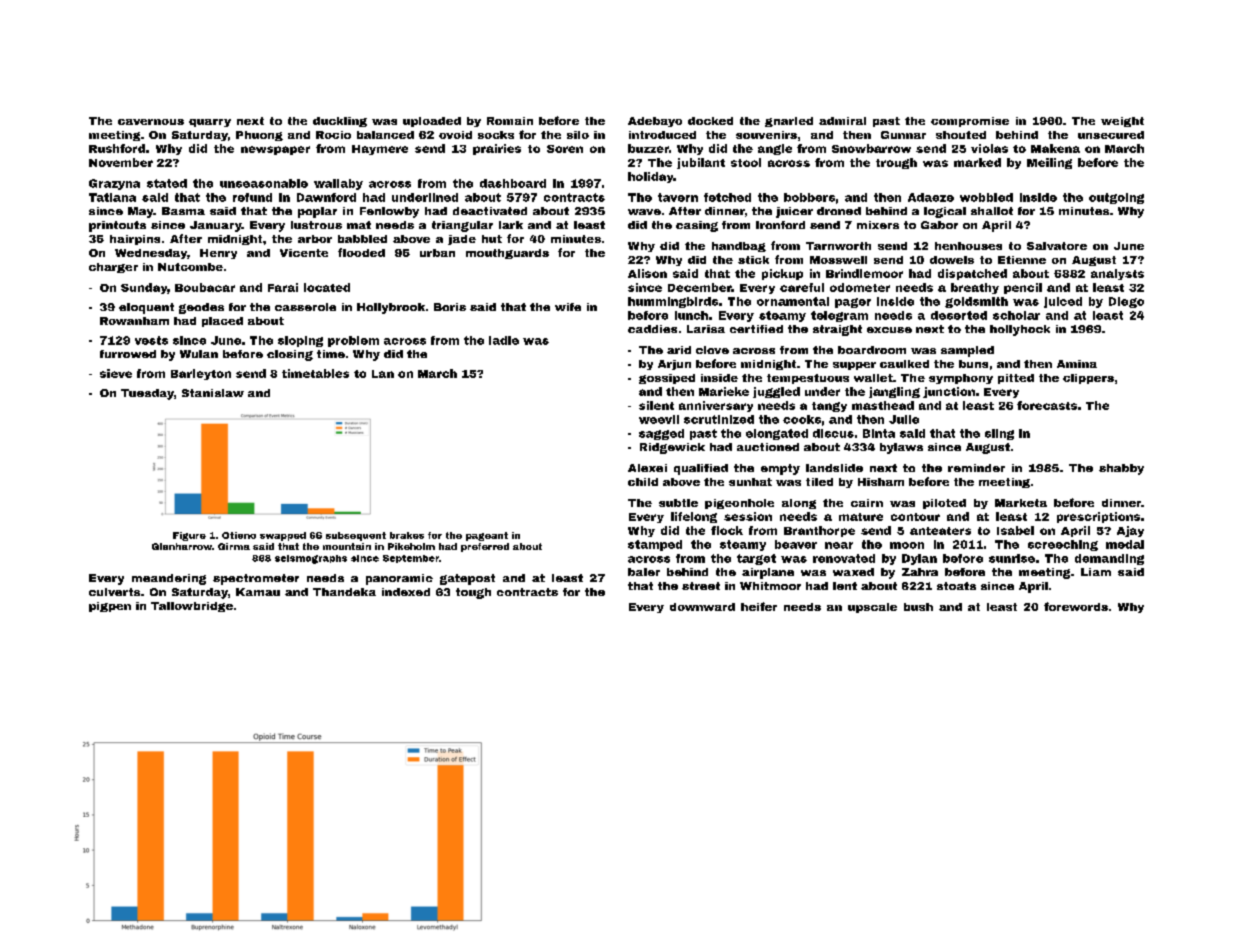 The height and width of the document is (952, 1233). I want to click on Figure, so click(189, 536).
